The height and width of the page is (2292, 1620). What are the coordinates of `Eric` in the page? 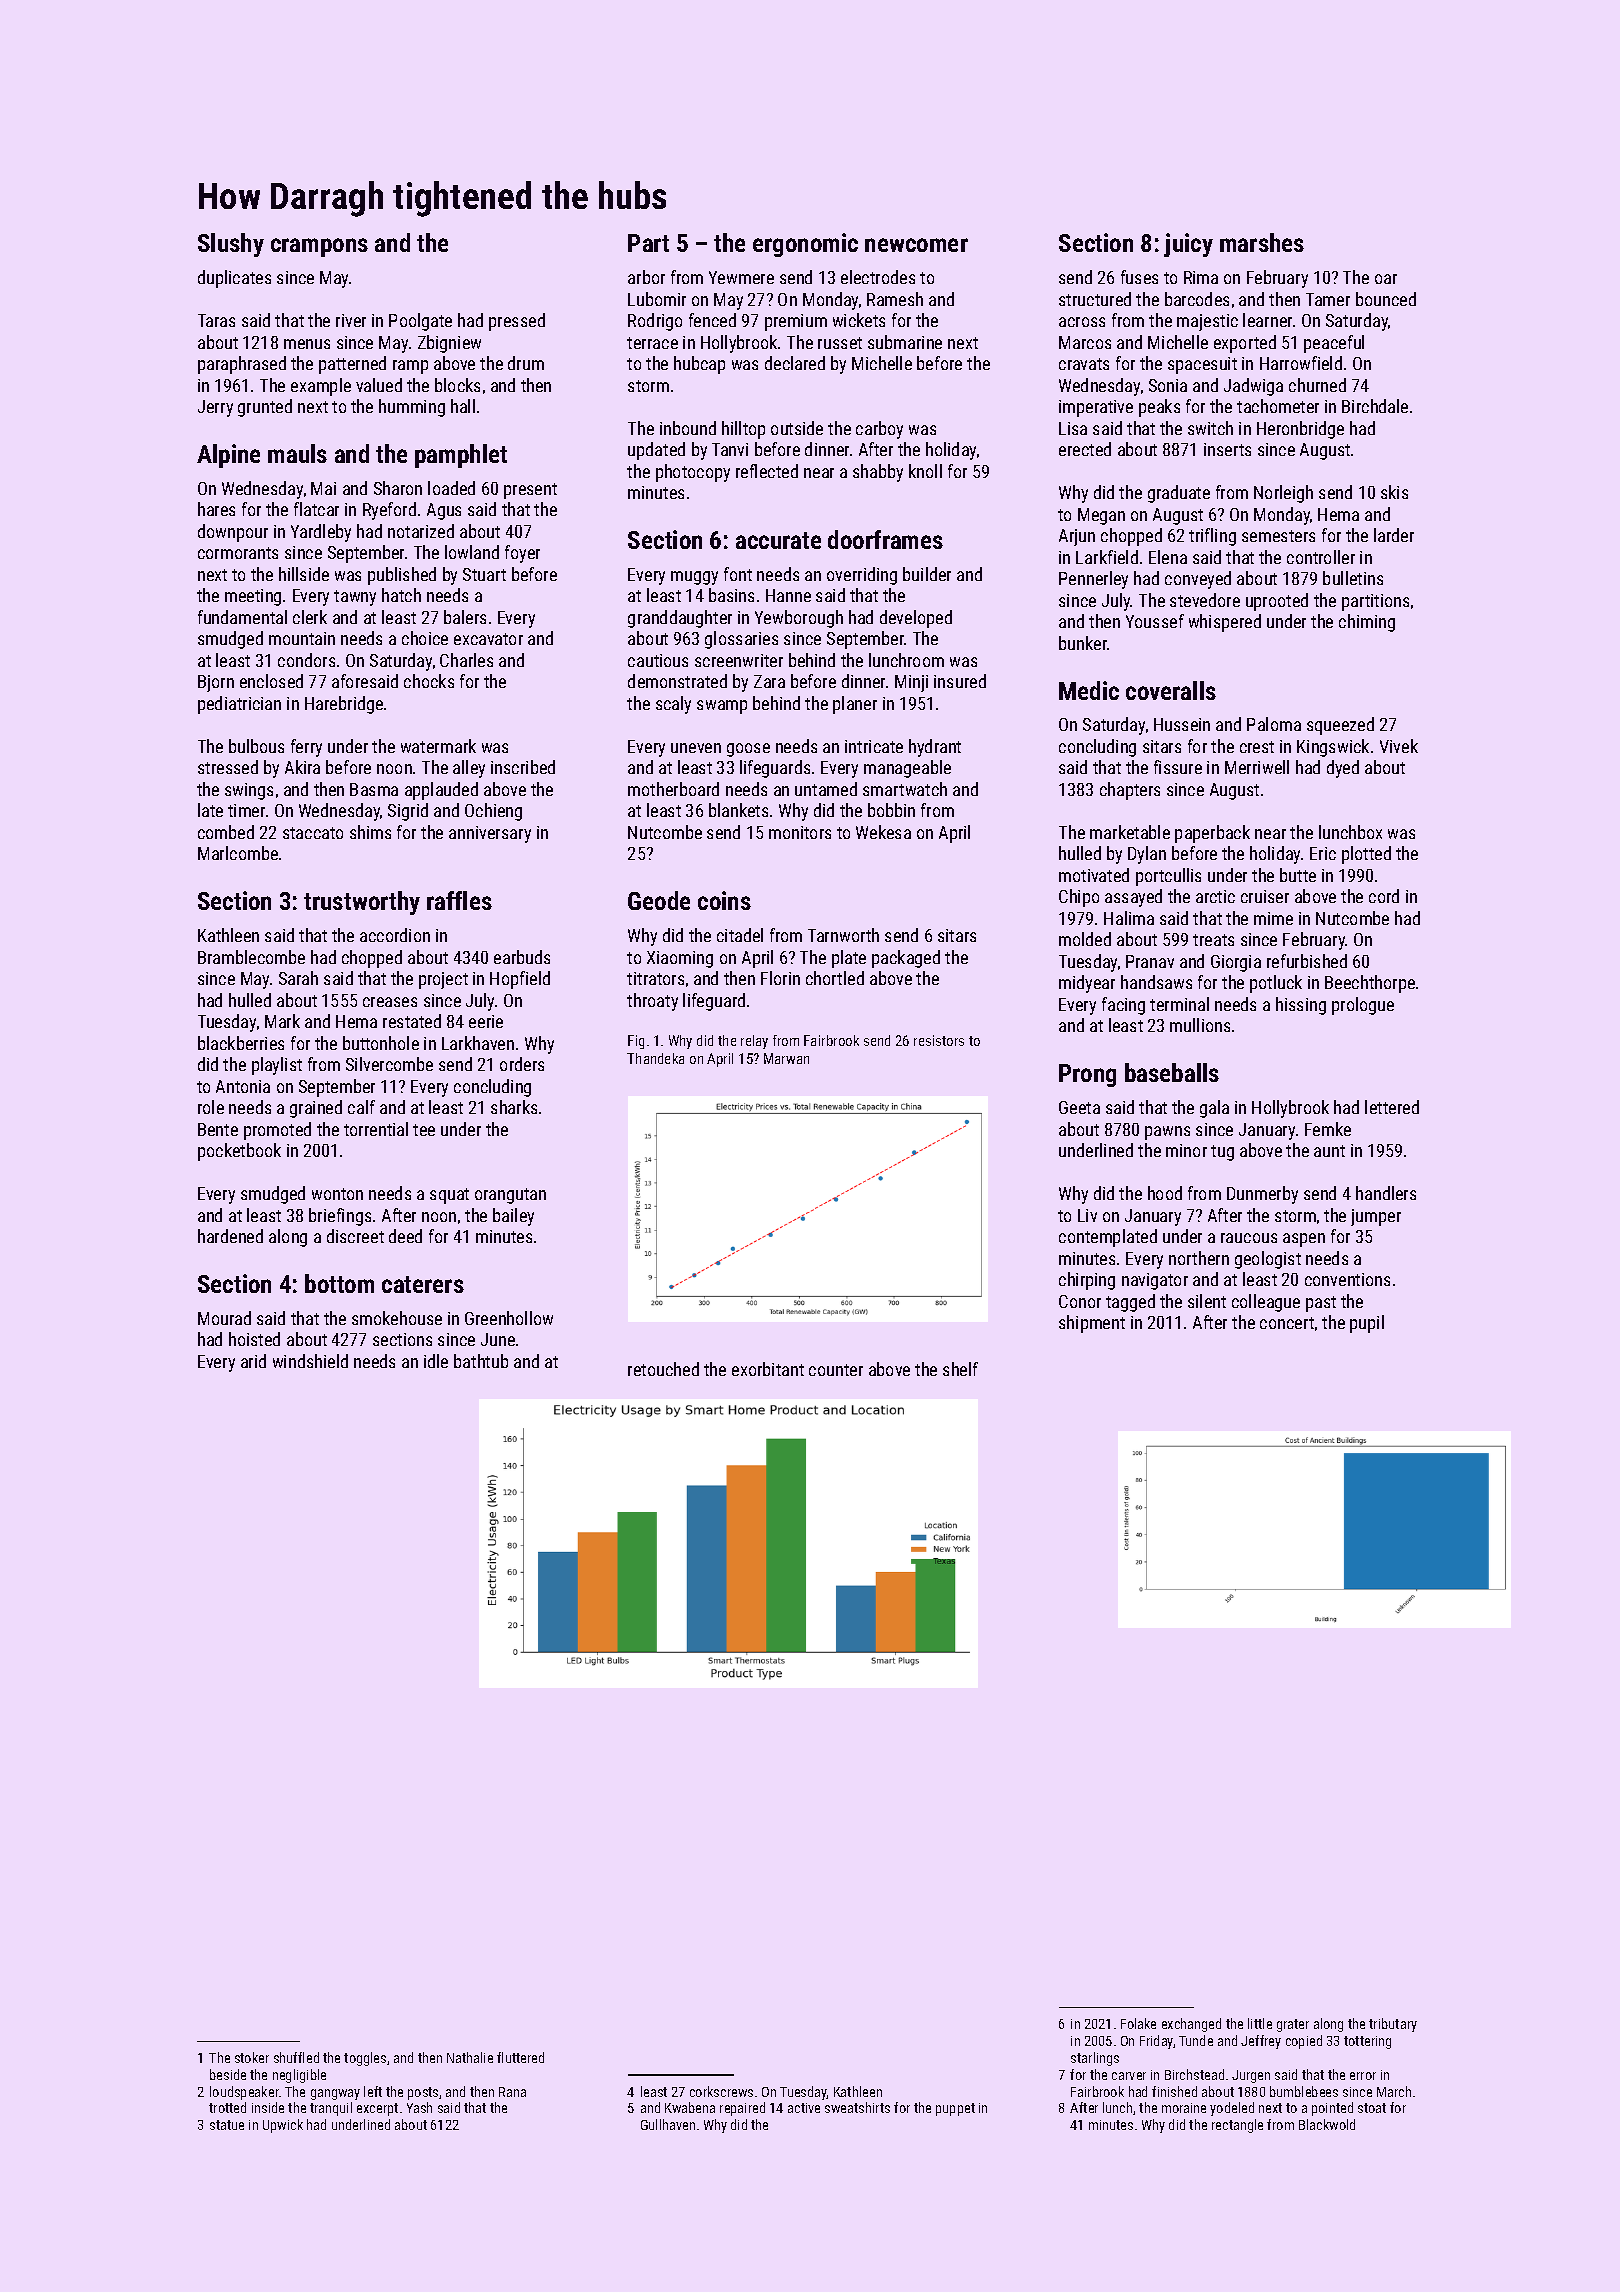 It's located at (1323, 853).
